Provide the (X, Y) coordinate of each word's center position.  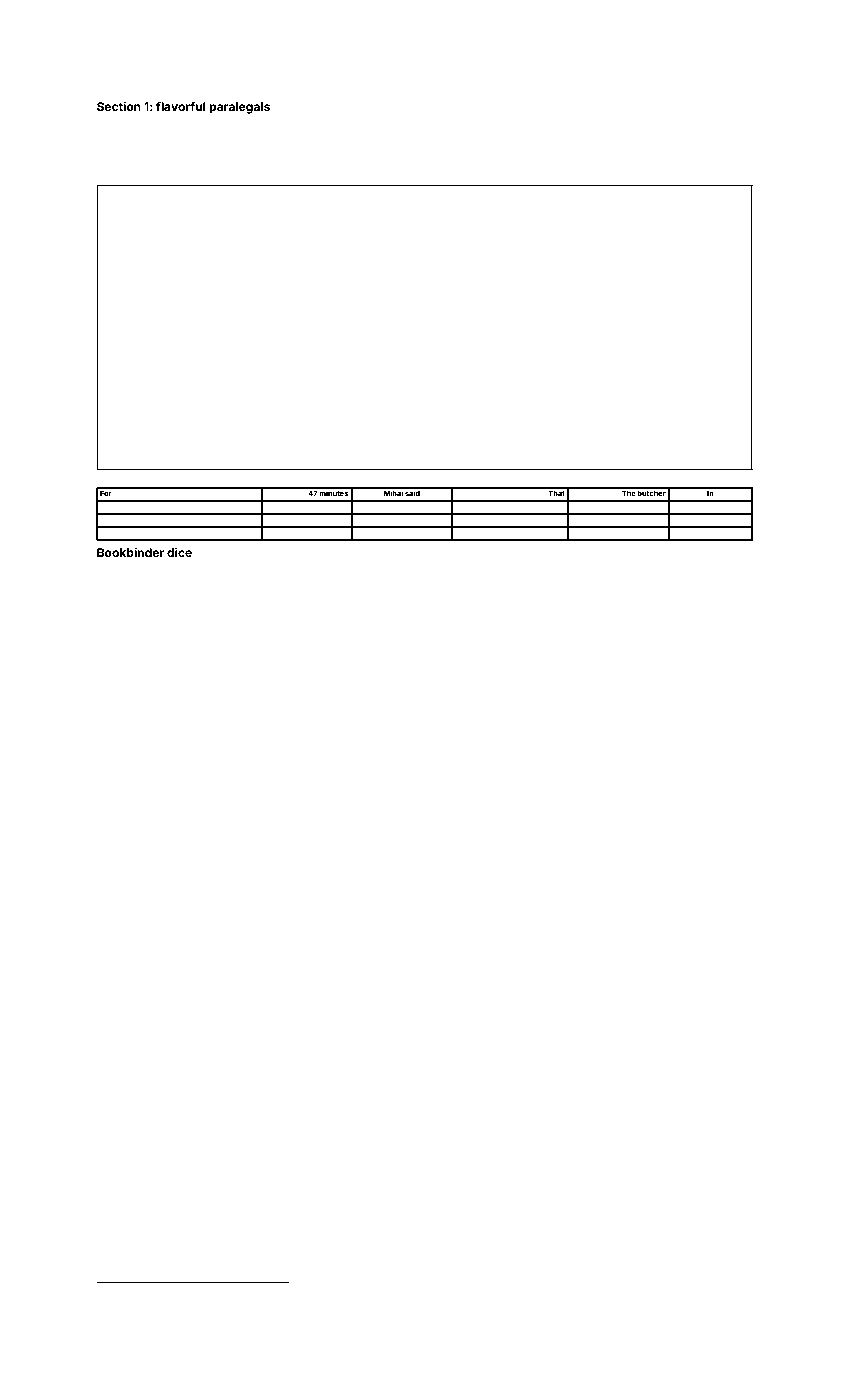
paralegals (239, 108)
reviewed (236, 174)
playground (356, 582)
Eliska (610, 163)
